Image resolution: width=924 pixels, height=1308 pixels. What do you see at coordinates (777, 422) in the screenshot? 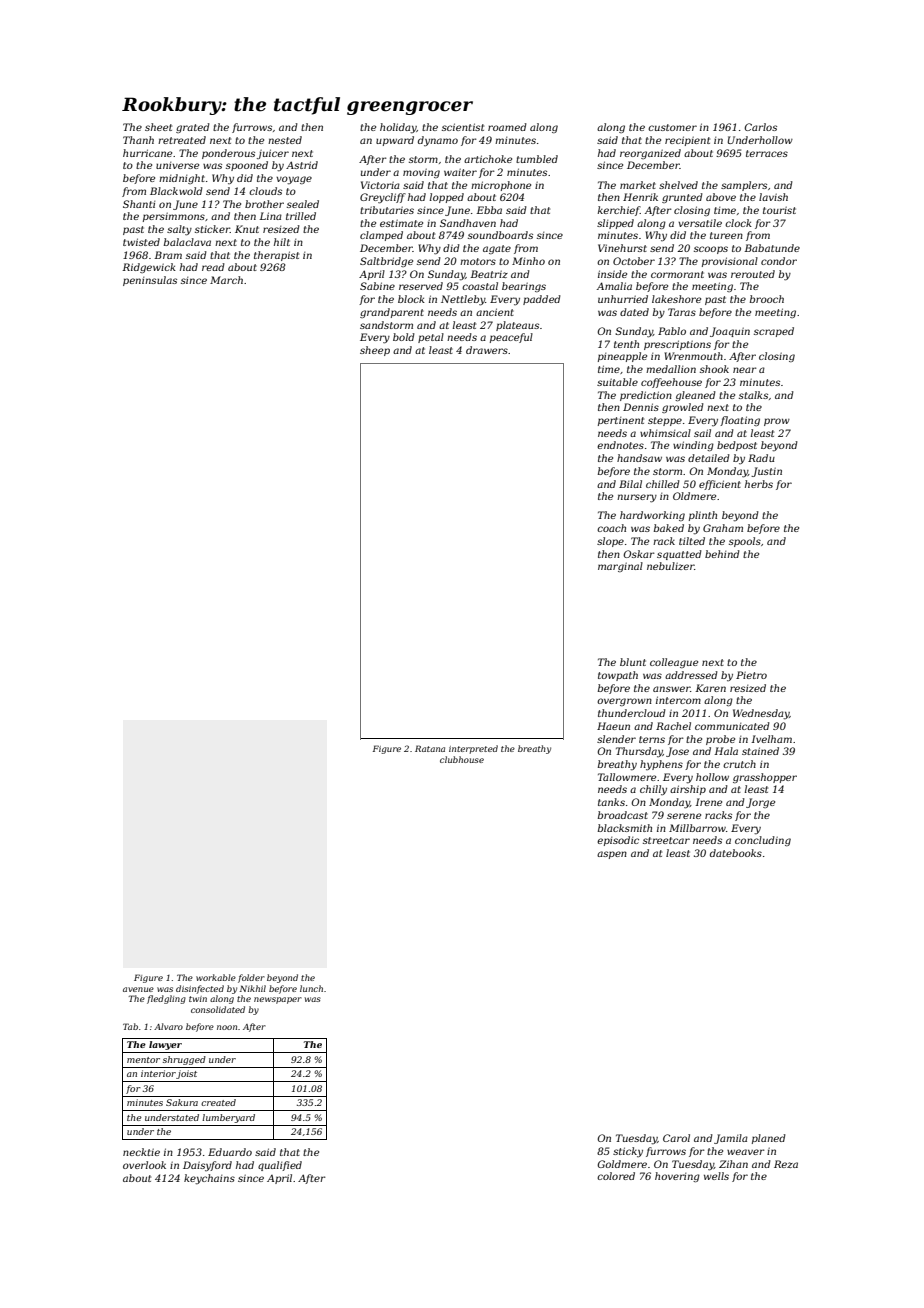
I see `prow` at bounding box center [777, 422].
